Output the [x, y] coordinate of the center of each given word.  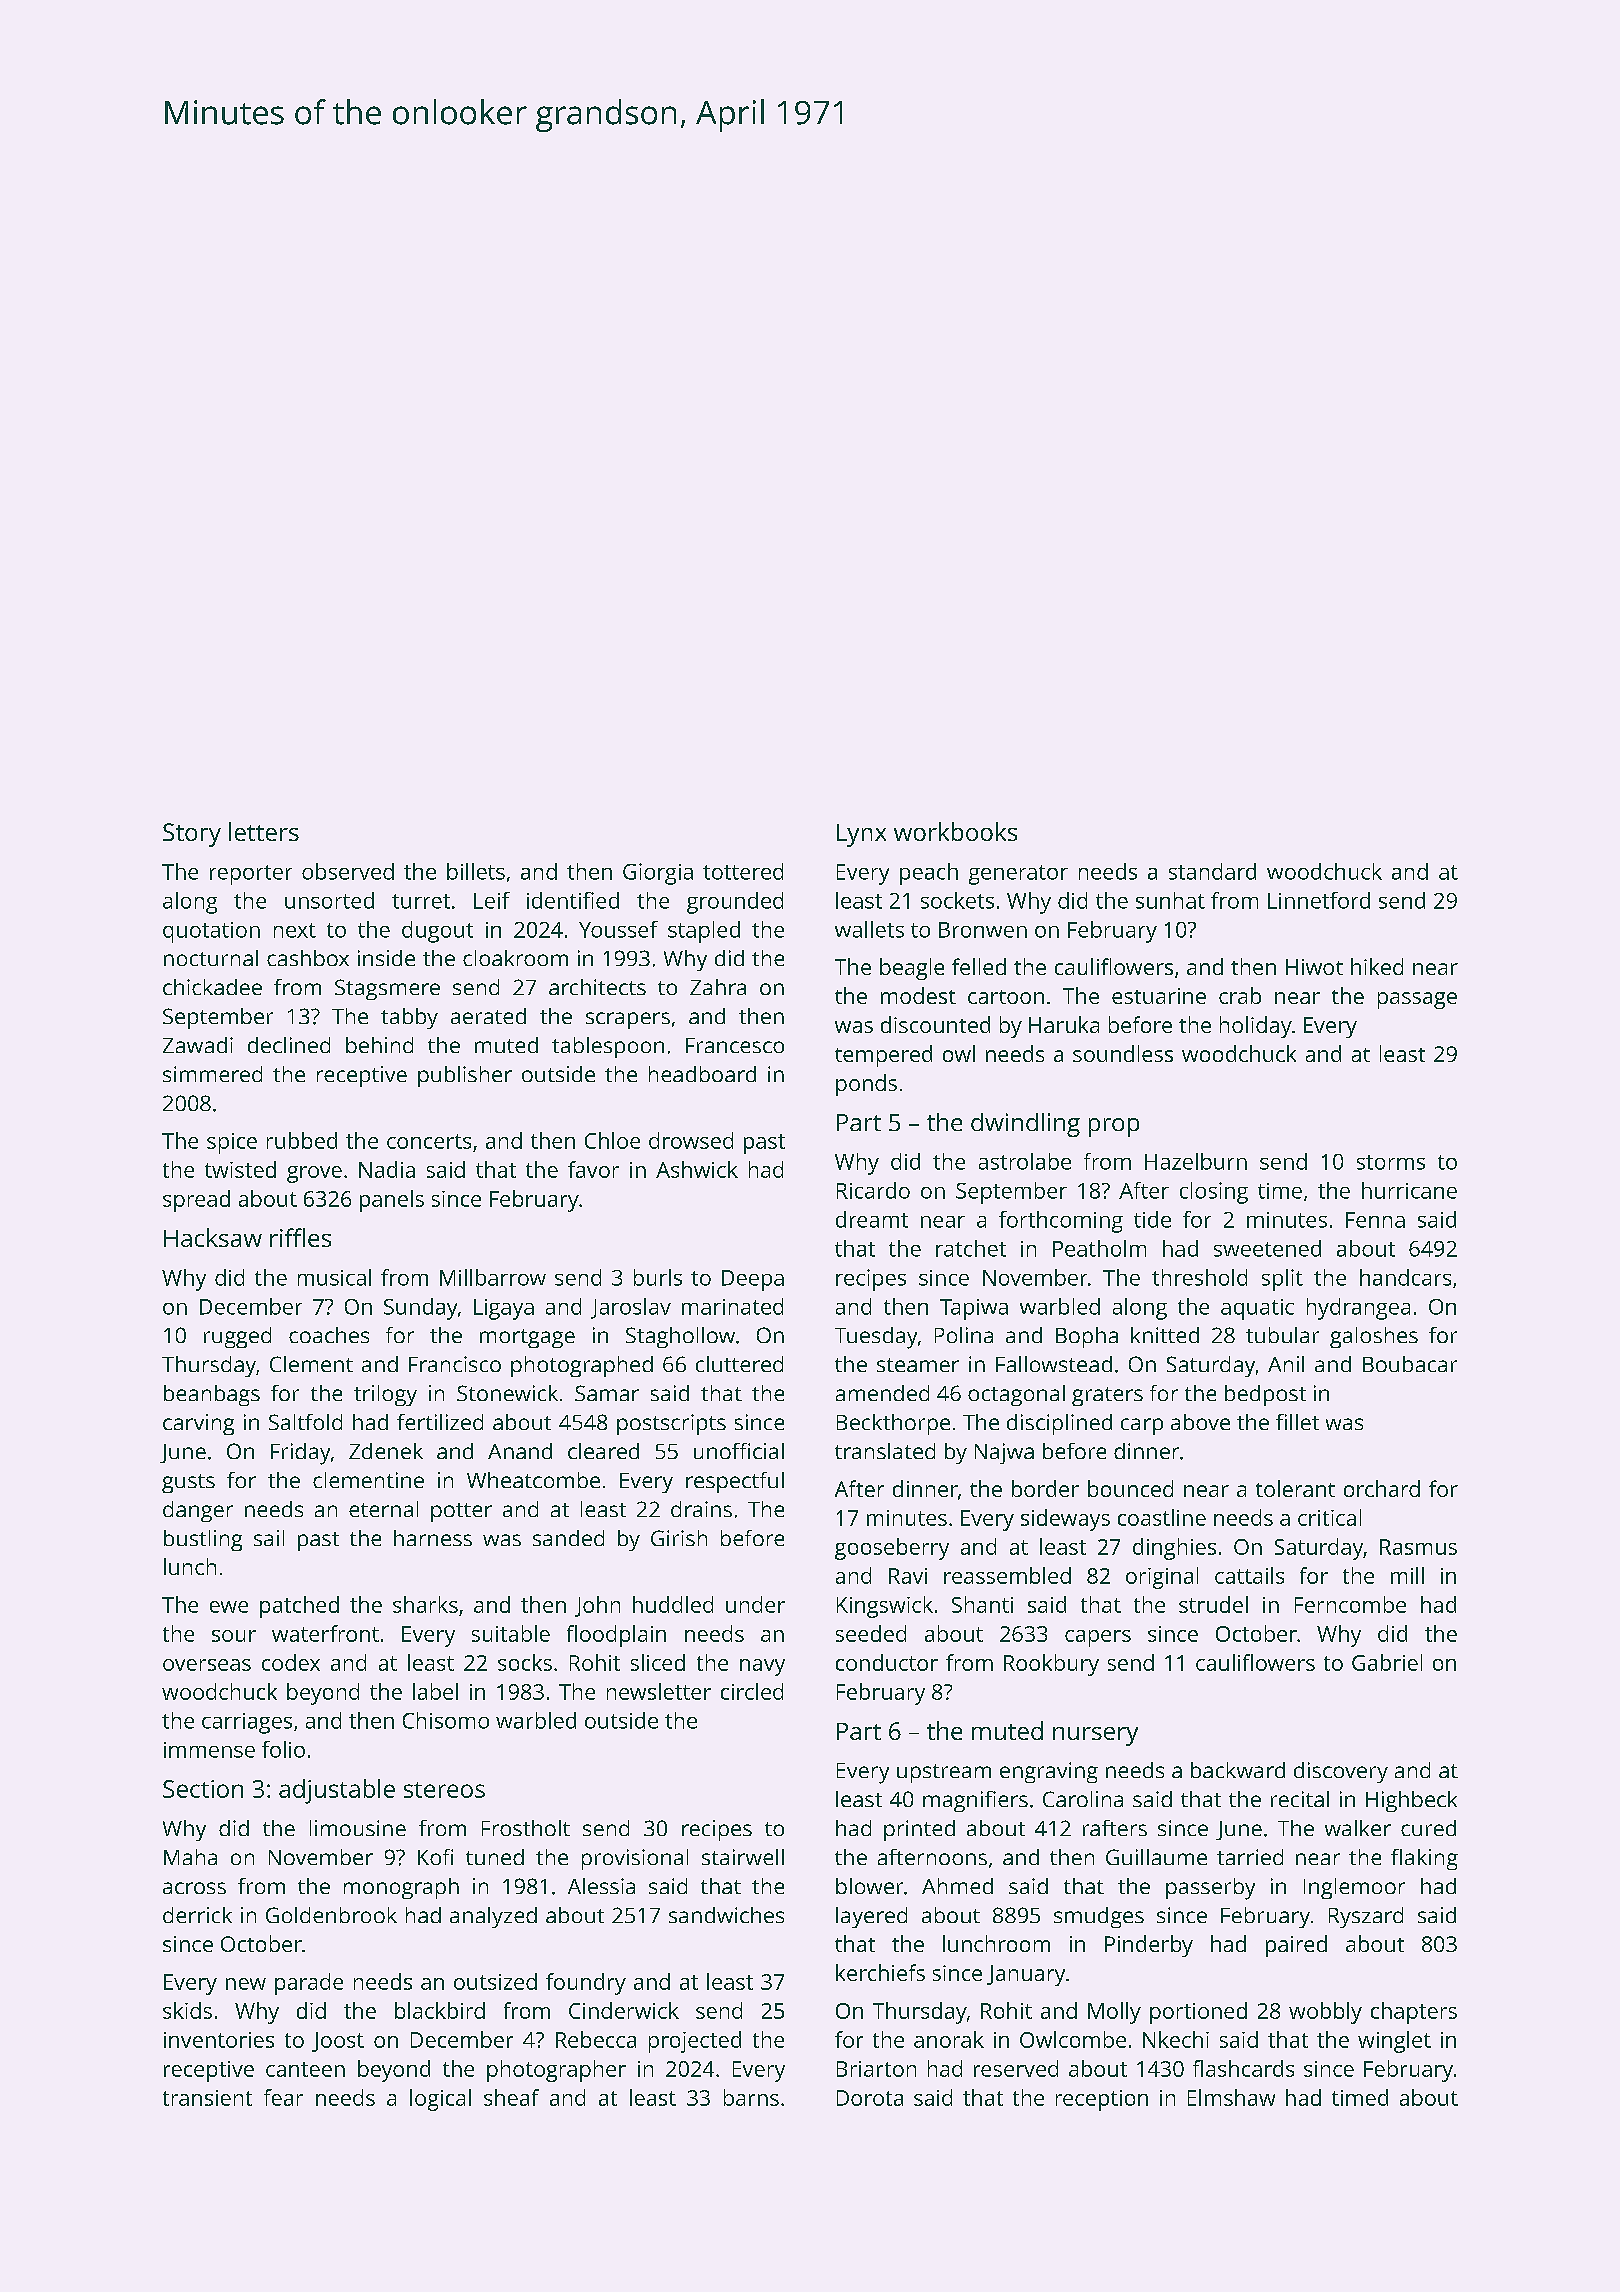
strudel [1213, 1604]
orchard [1382, 1488]
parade [309, 1984]
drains [701, 1509]
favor [593, 1169]
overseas [207, 1665]
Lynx [861, 835]
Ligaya [504, 1309]
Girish [679, 1538]
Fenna [1375, 1220]
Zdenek [386, 1451]
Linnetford [1319, 900]
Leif [492, 900]
